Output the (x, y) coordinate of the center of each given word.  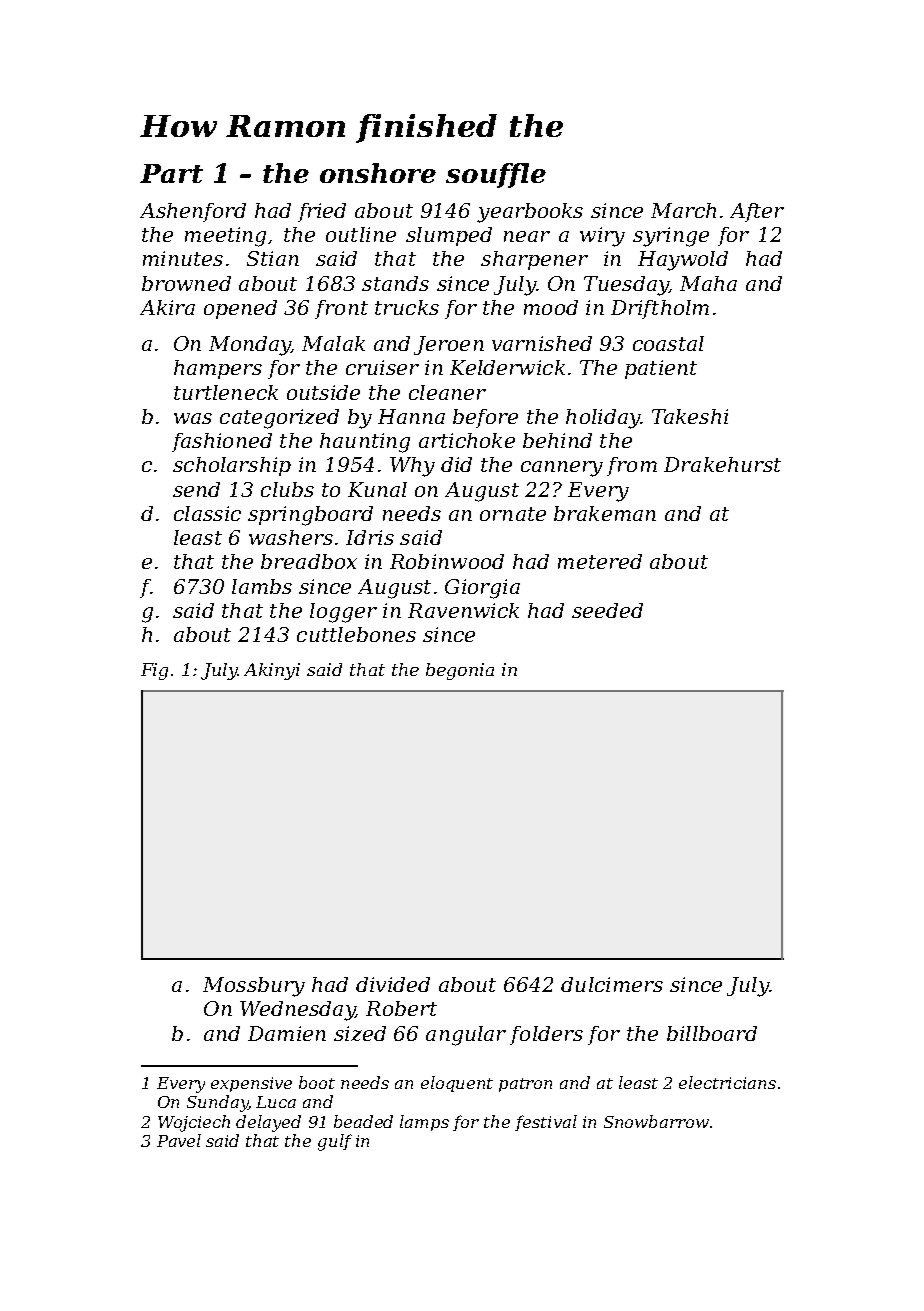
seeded (607, 610)
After (757, 212)
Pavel (179, 1140)
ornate (513, 514)
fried (322, 212)
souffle (496, 175)
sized (360, 1033)
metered (600, 561)
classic (207, 513)
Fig (154, 671)
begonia (460, 671)
